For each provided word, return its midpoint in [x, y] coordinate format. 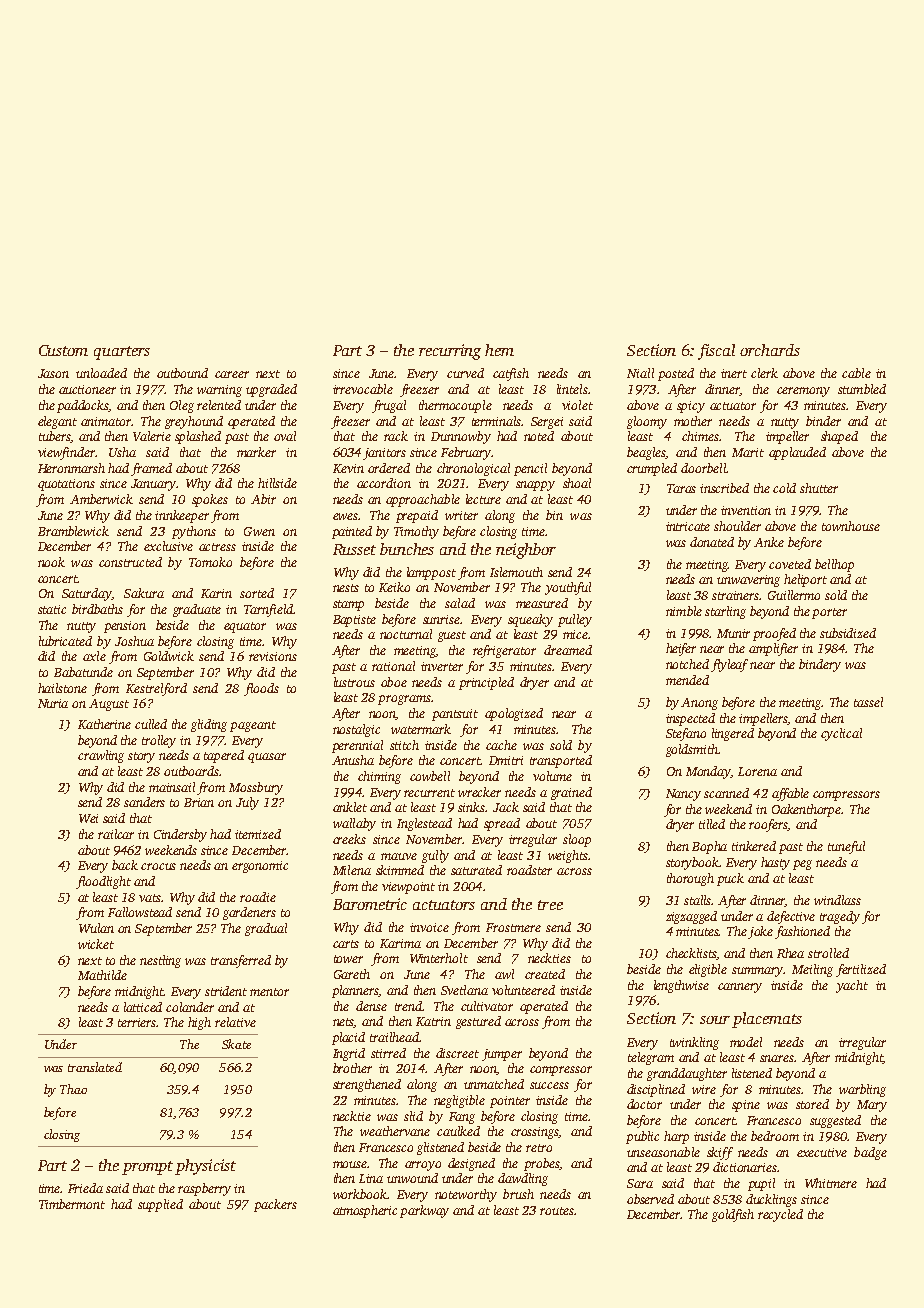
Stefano [686, 734]
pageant [253, 726]
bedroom [775, 1136]
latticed [143, 1007]
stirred [388, 1053]
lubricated [65, 641]
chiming [379, 777]
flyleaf [729, 665]
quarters [122, 353]
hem [499, 350]
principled [486, 683]
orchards [770, 350]
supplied [160, 1205]
